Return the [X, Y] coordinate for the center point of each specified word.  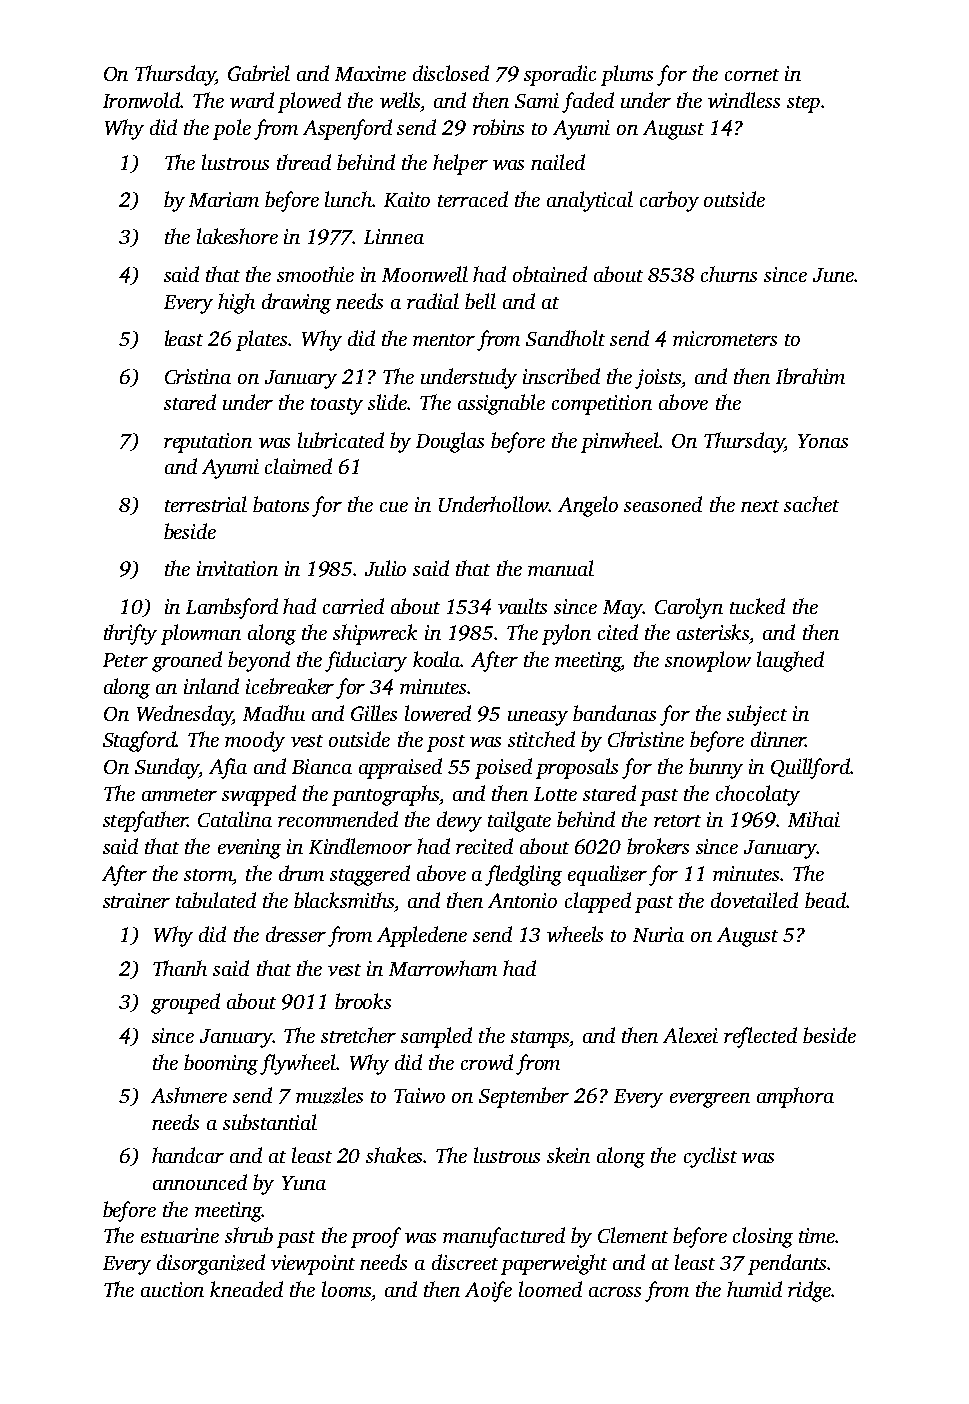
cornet [752, 75]
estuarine [180, 1235]
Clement [633, 1235]
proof [376, 1237]
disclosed [451, 73]
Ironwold [141, 100]
